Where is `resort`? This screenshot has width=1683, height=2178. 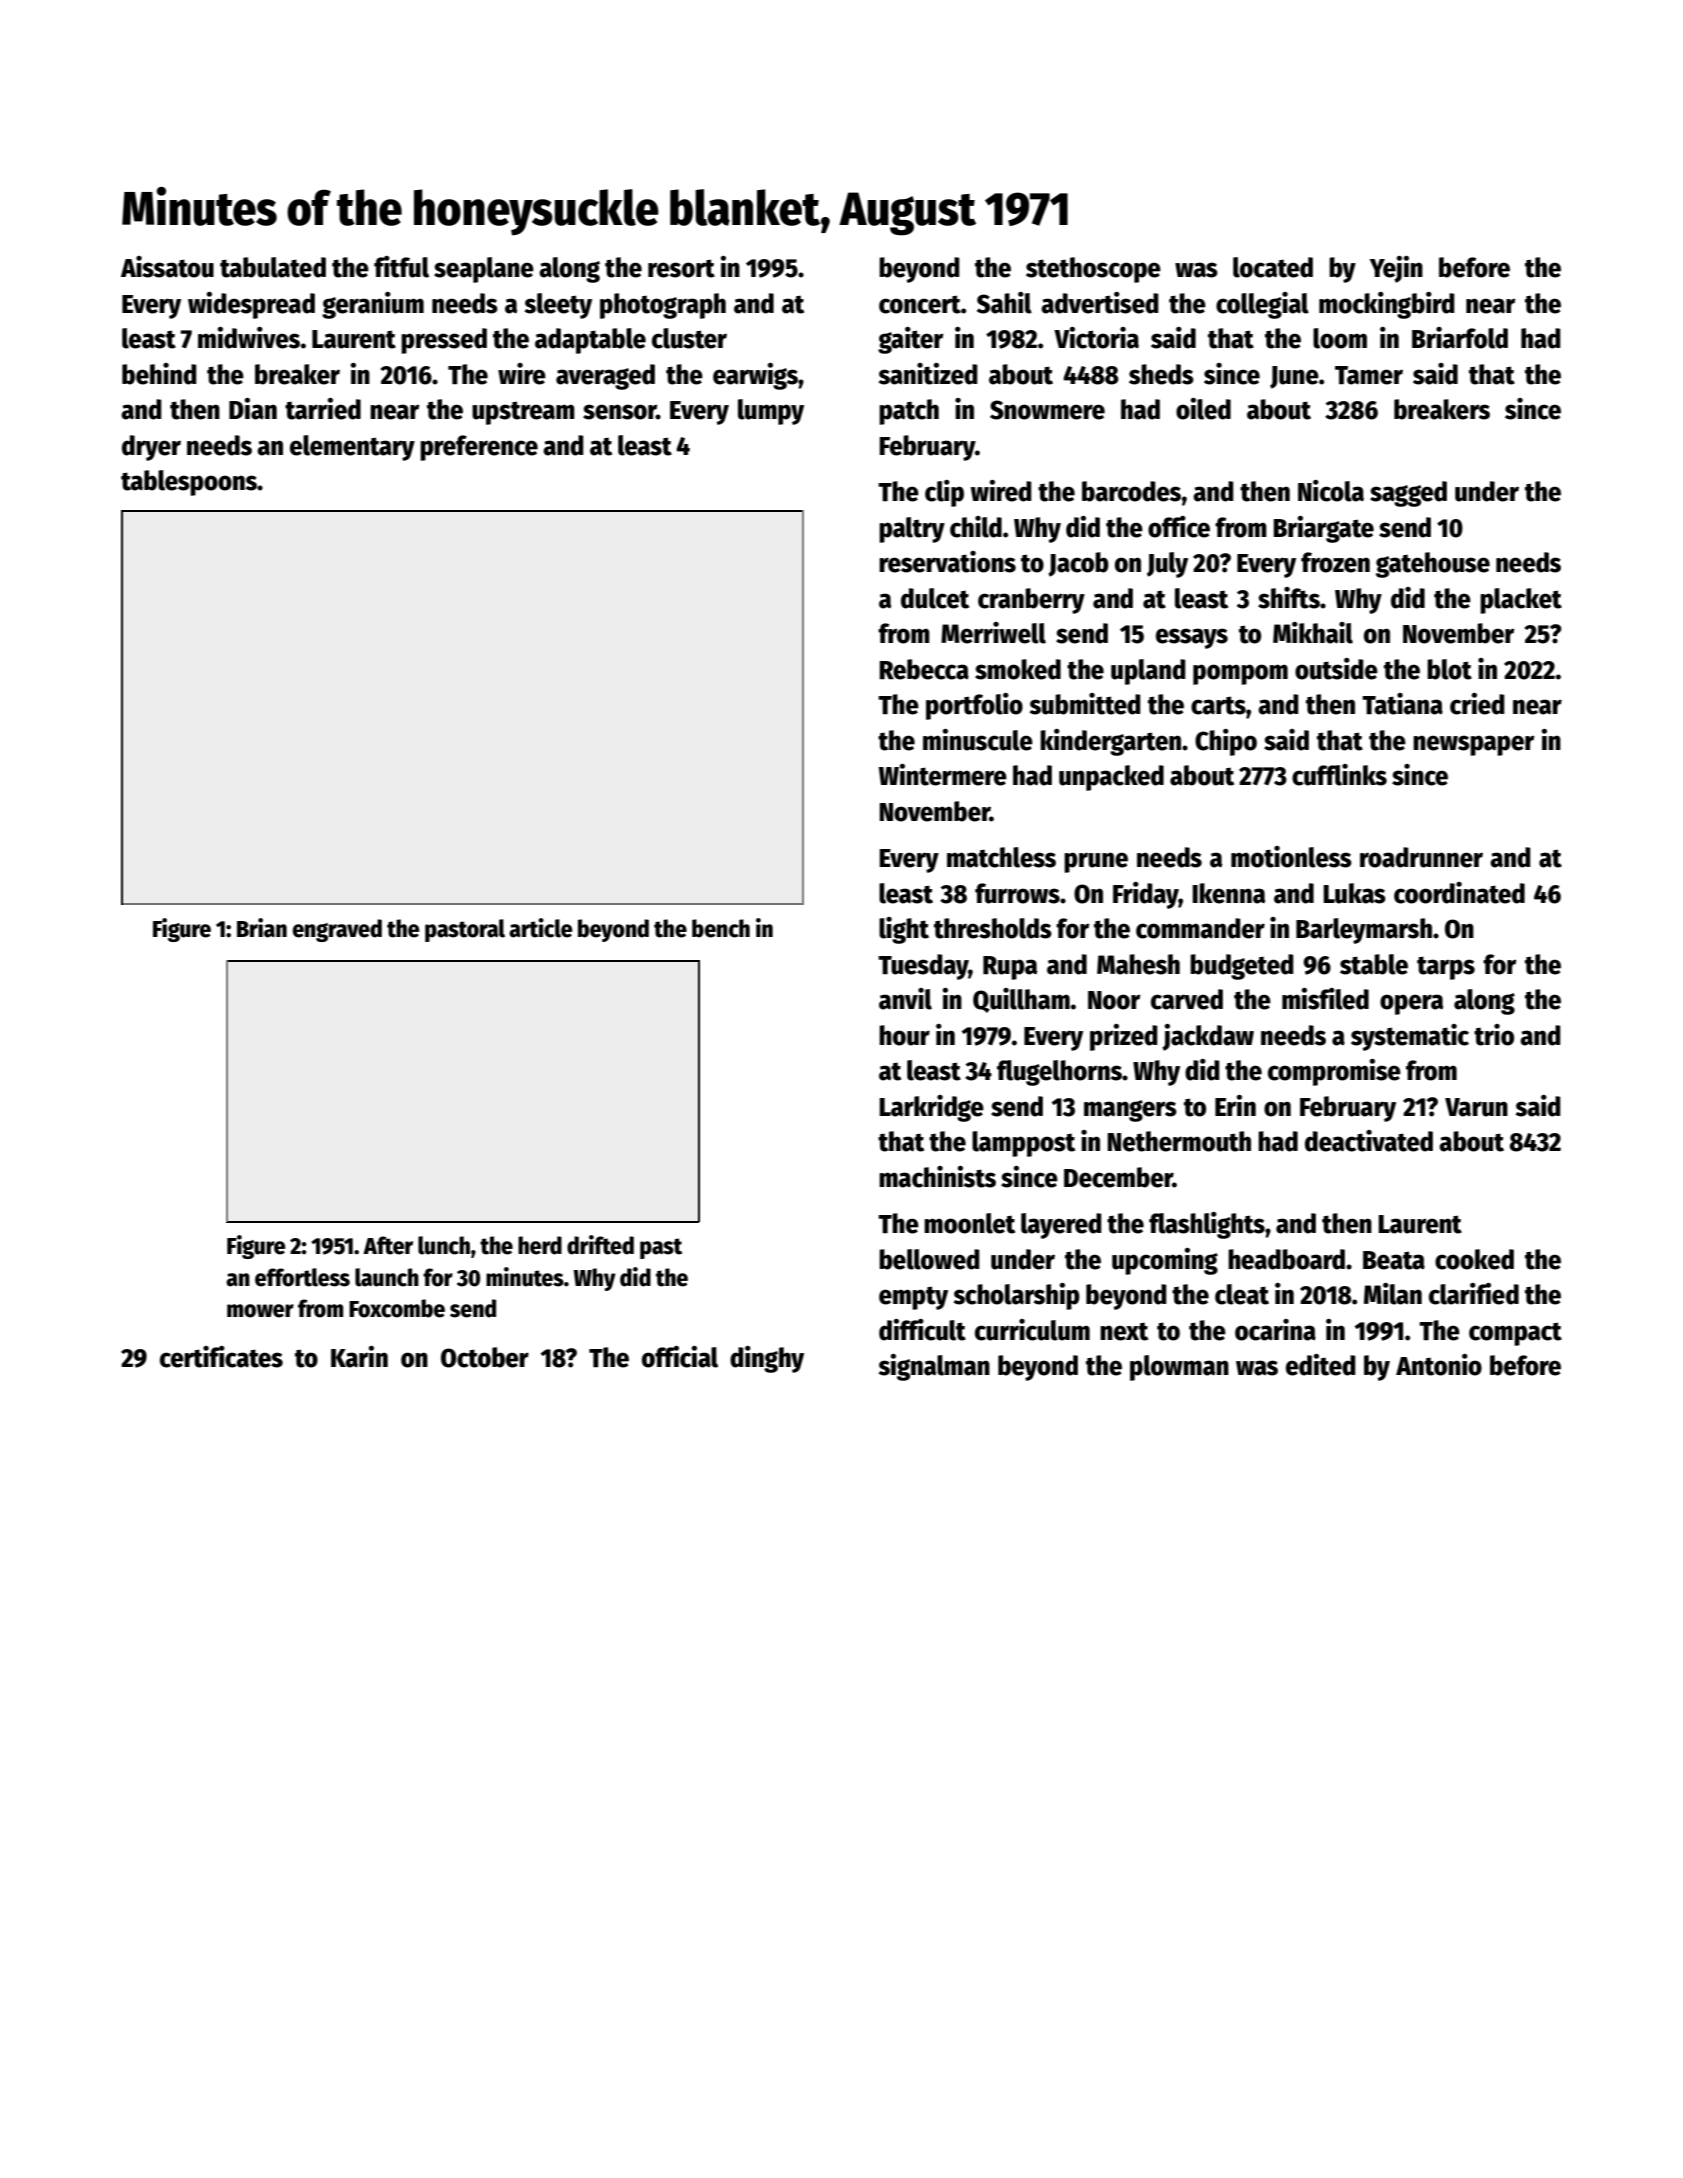
resort is located at coordinates (681, 268).
